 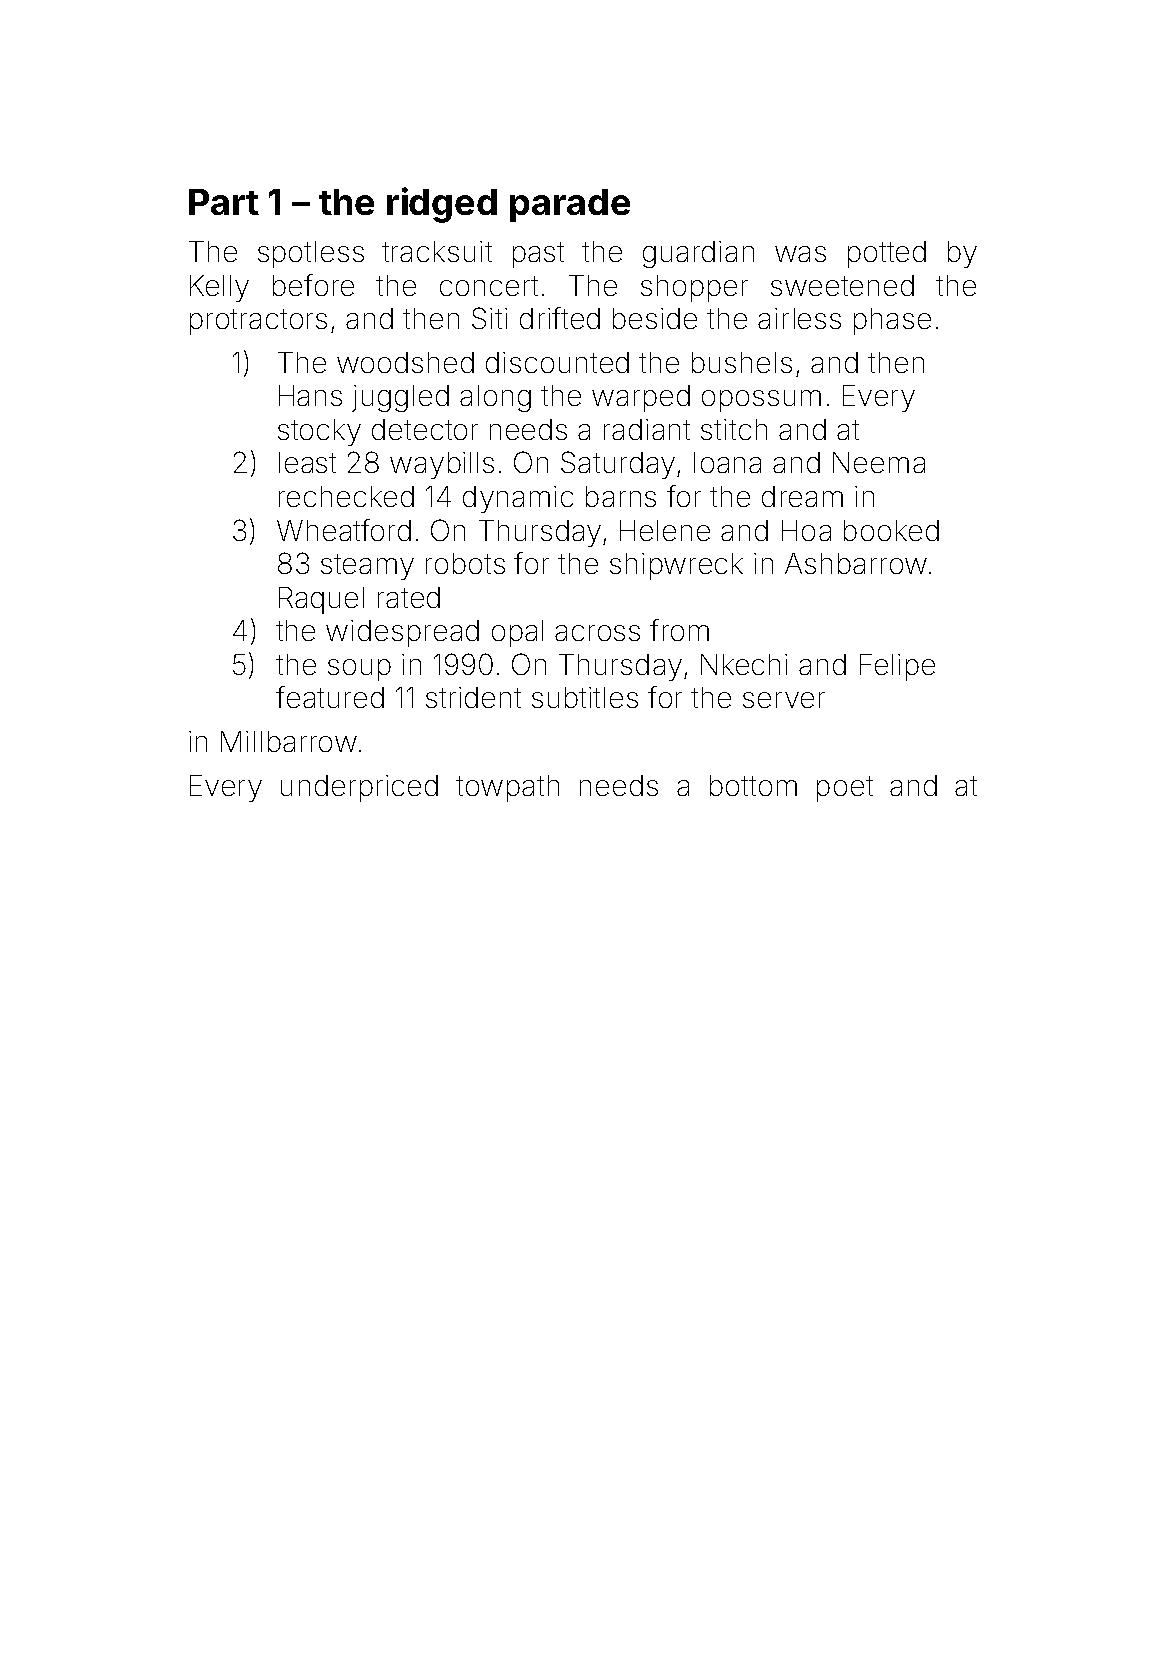 I want to click on Neema, so click(x=879, y=462).
